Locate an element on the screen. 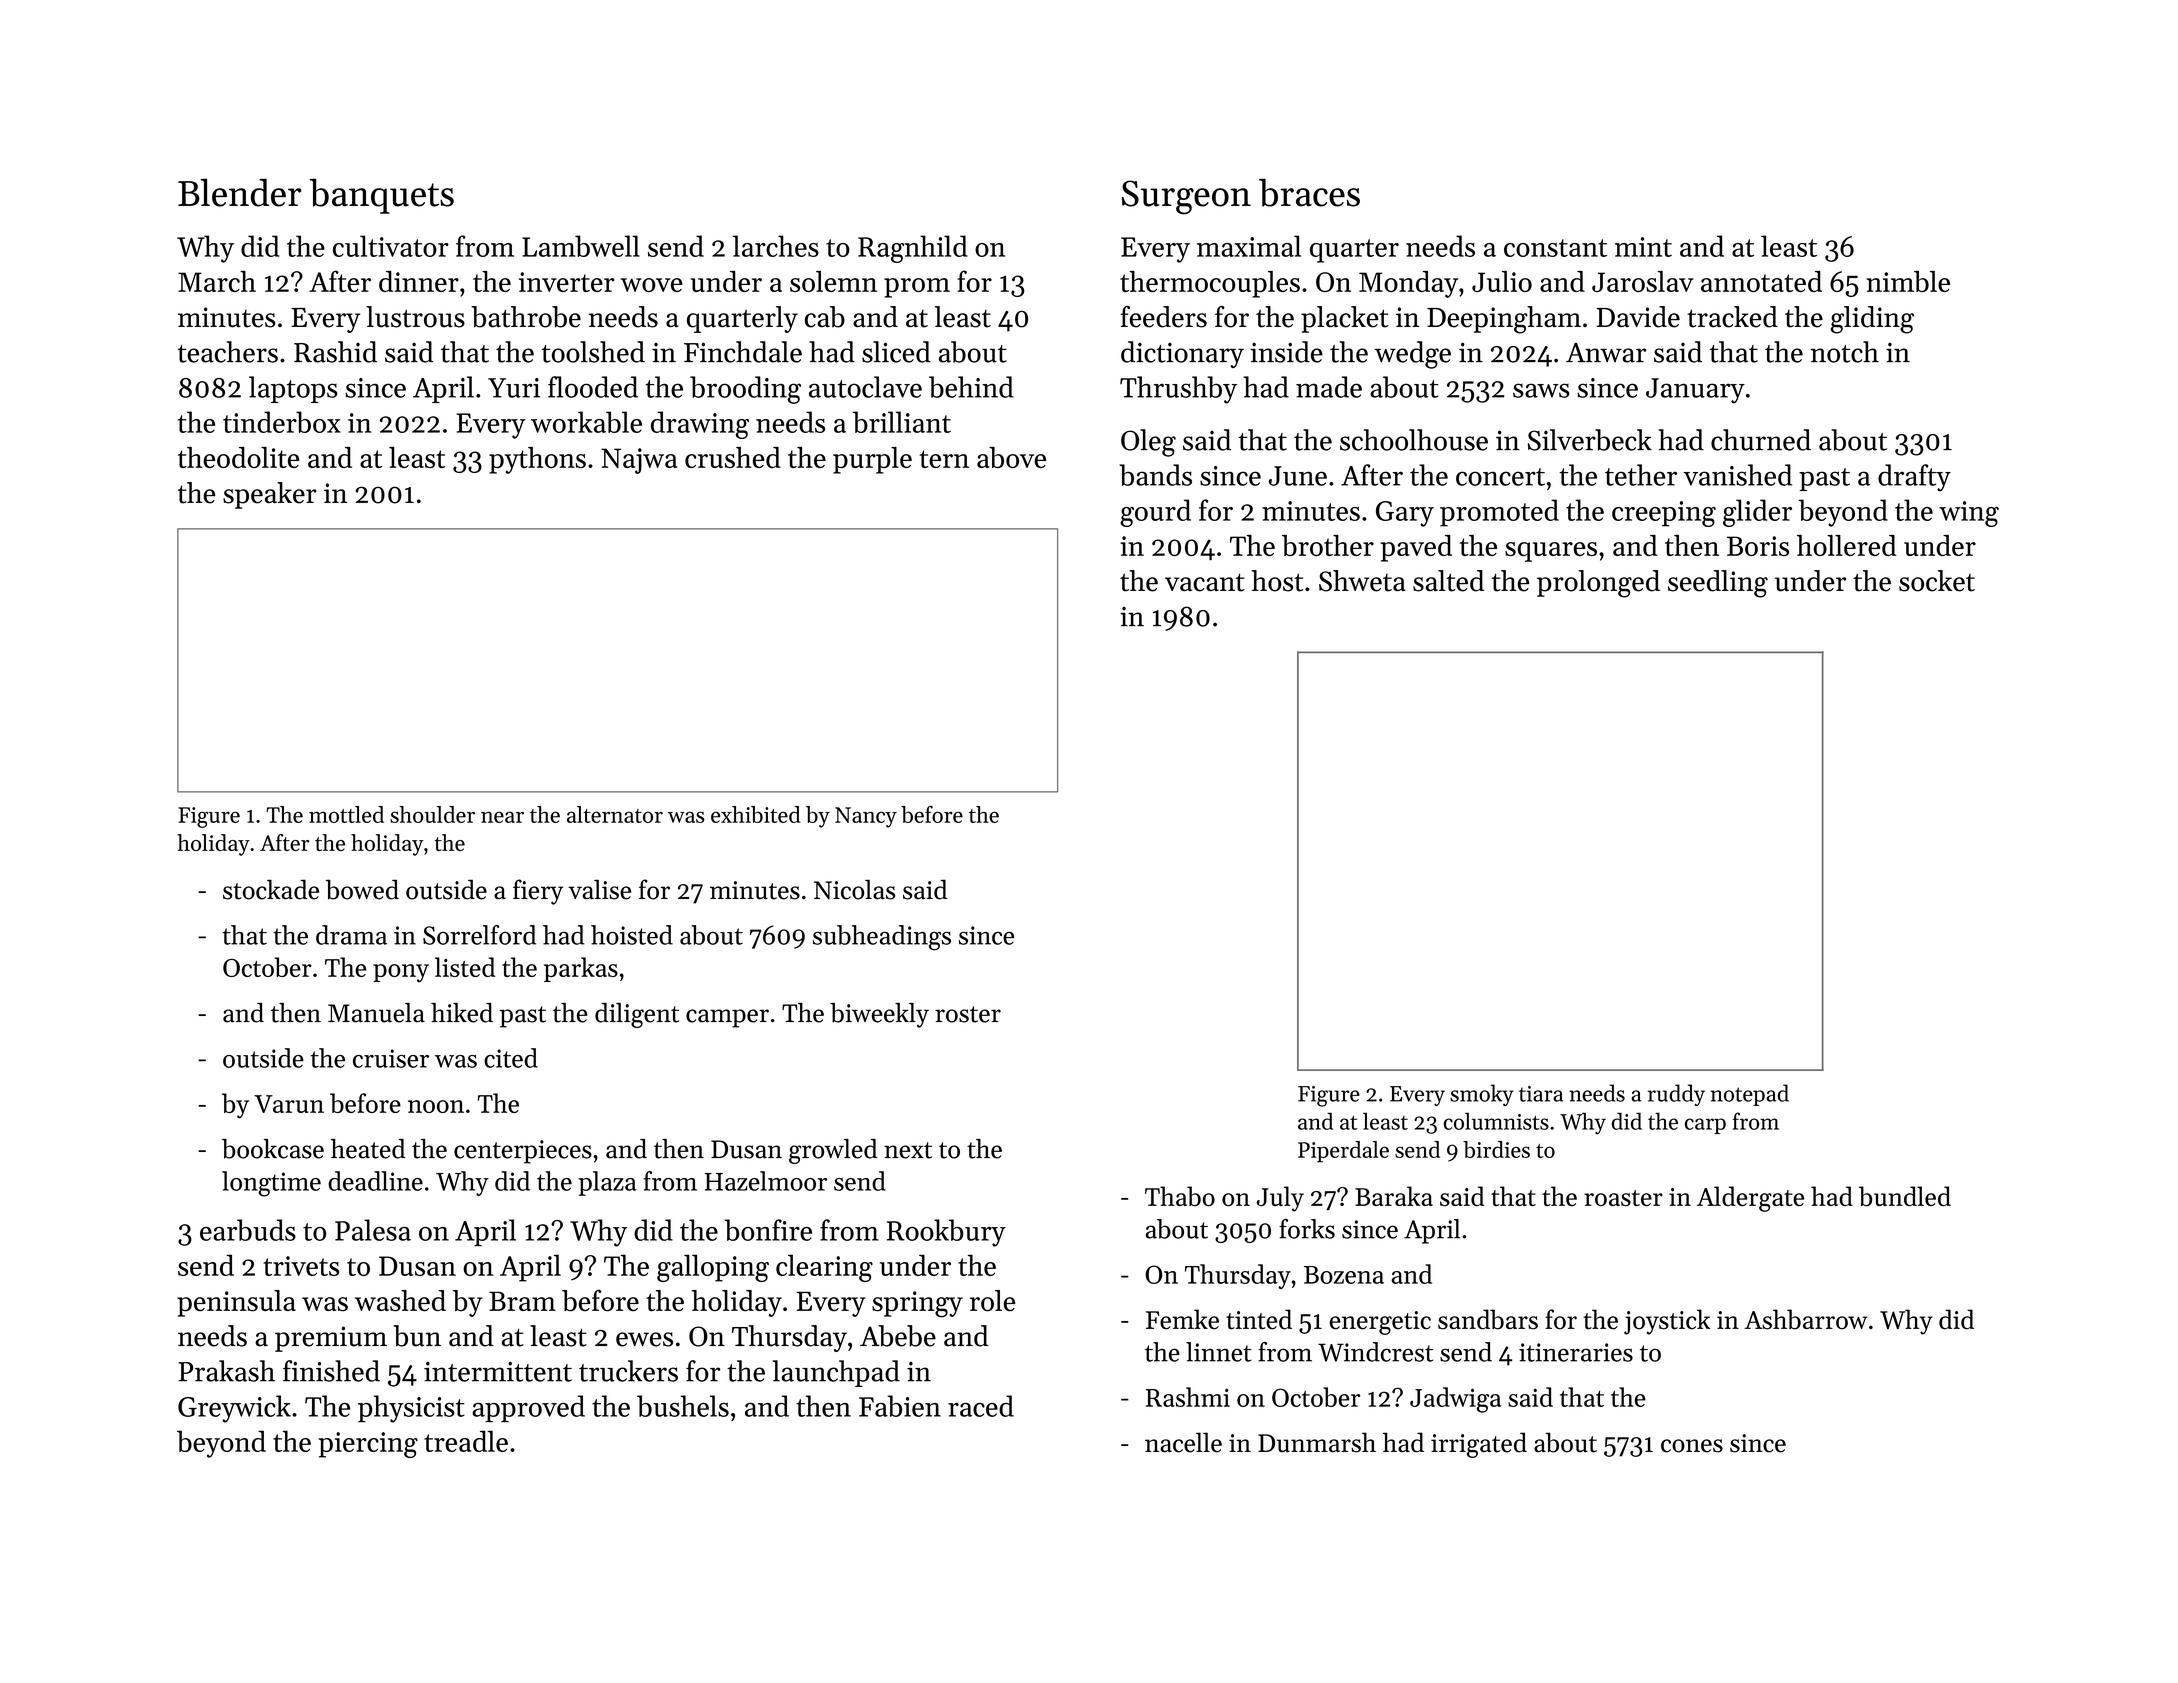 Image resolution: width=2178 pixels, height=1683 pixels. piercing is located at coordinates (368, 1445).
